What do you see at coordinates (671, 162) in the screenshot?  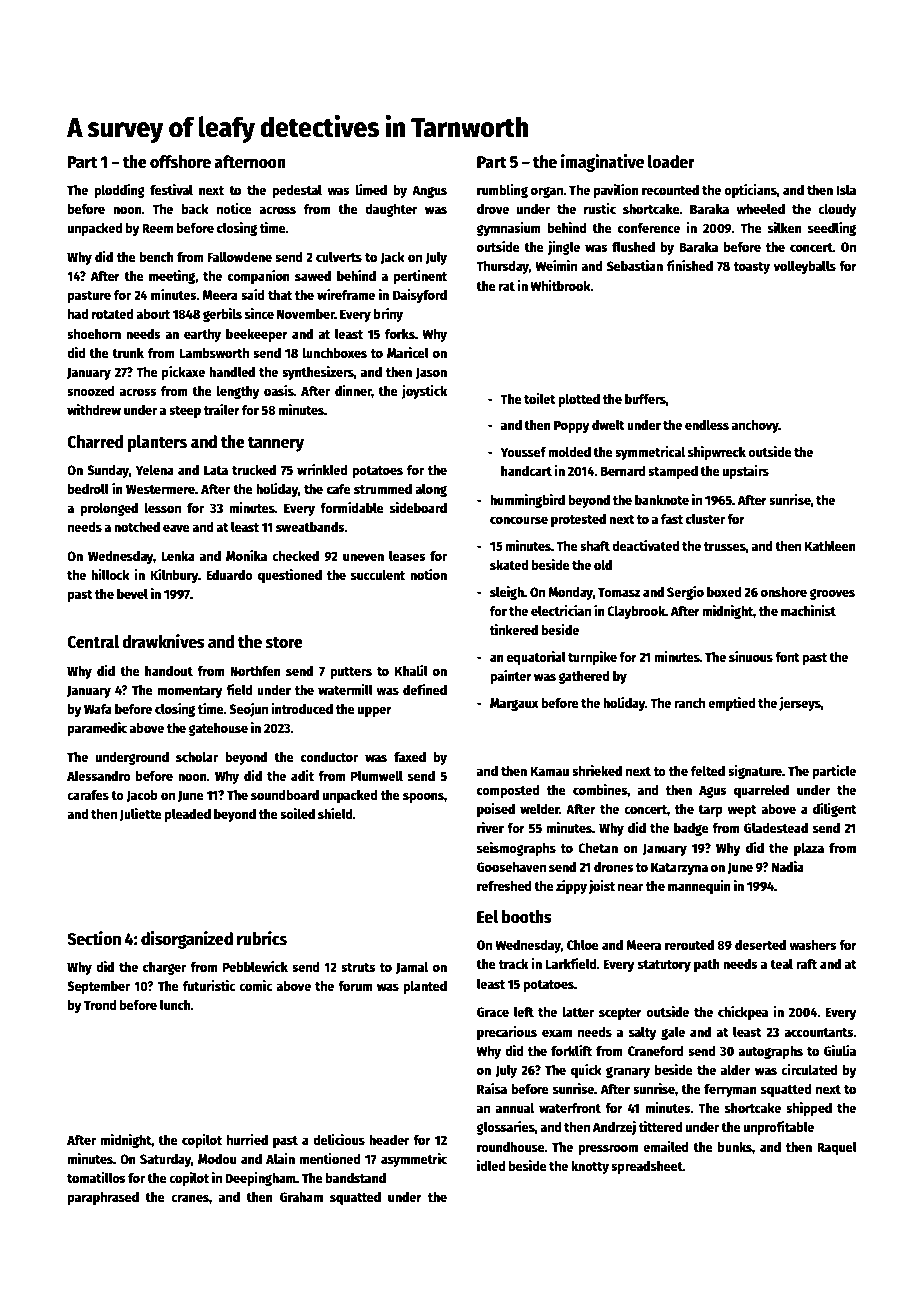 I see `loader` at bounding box center [671, 162].
